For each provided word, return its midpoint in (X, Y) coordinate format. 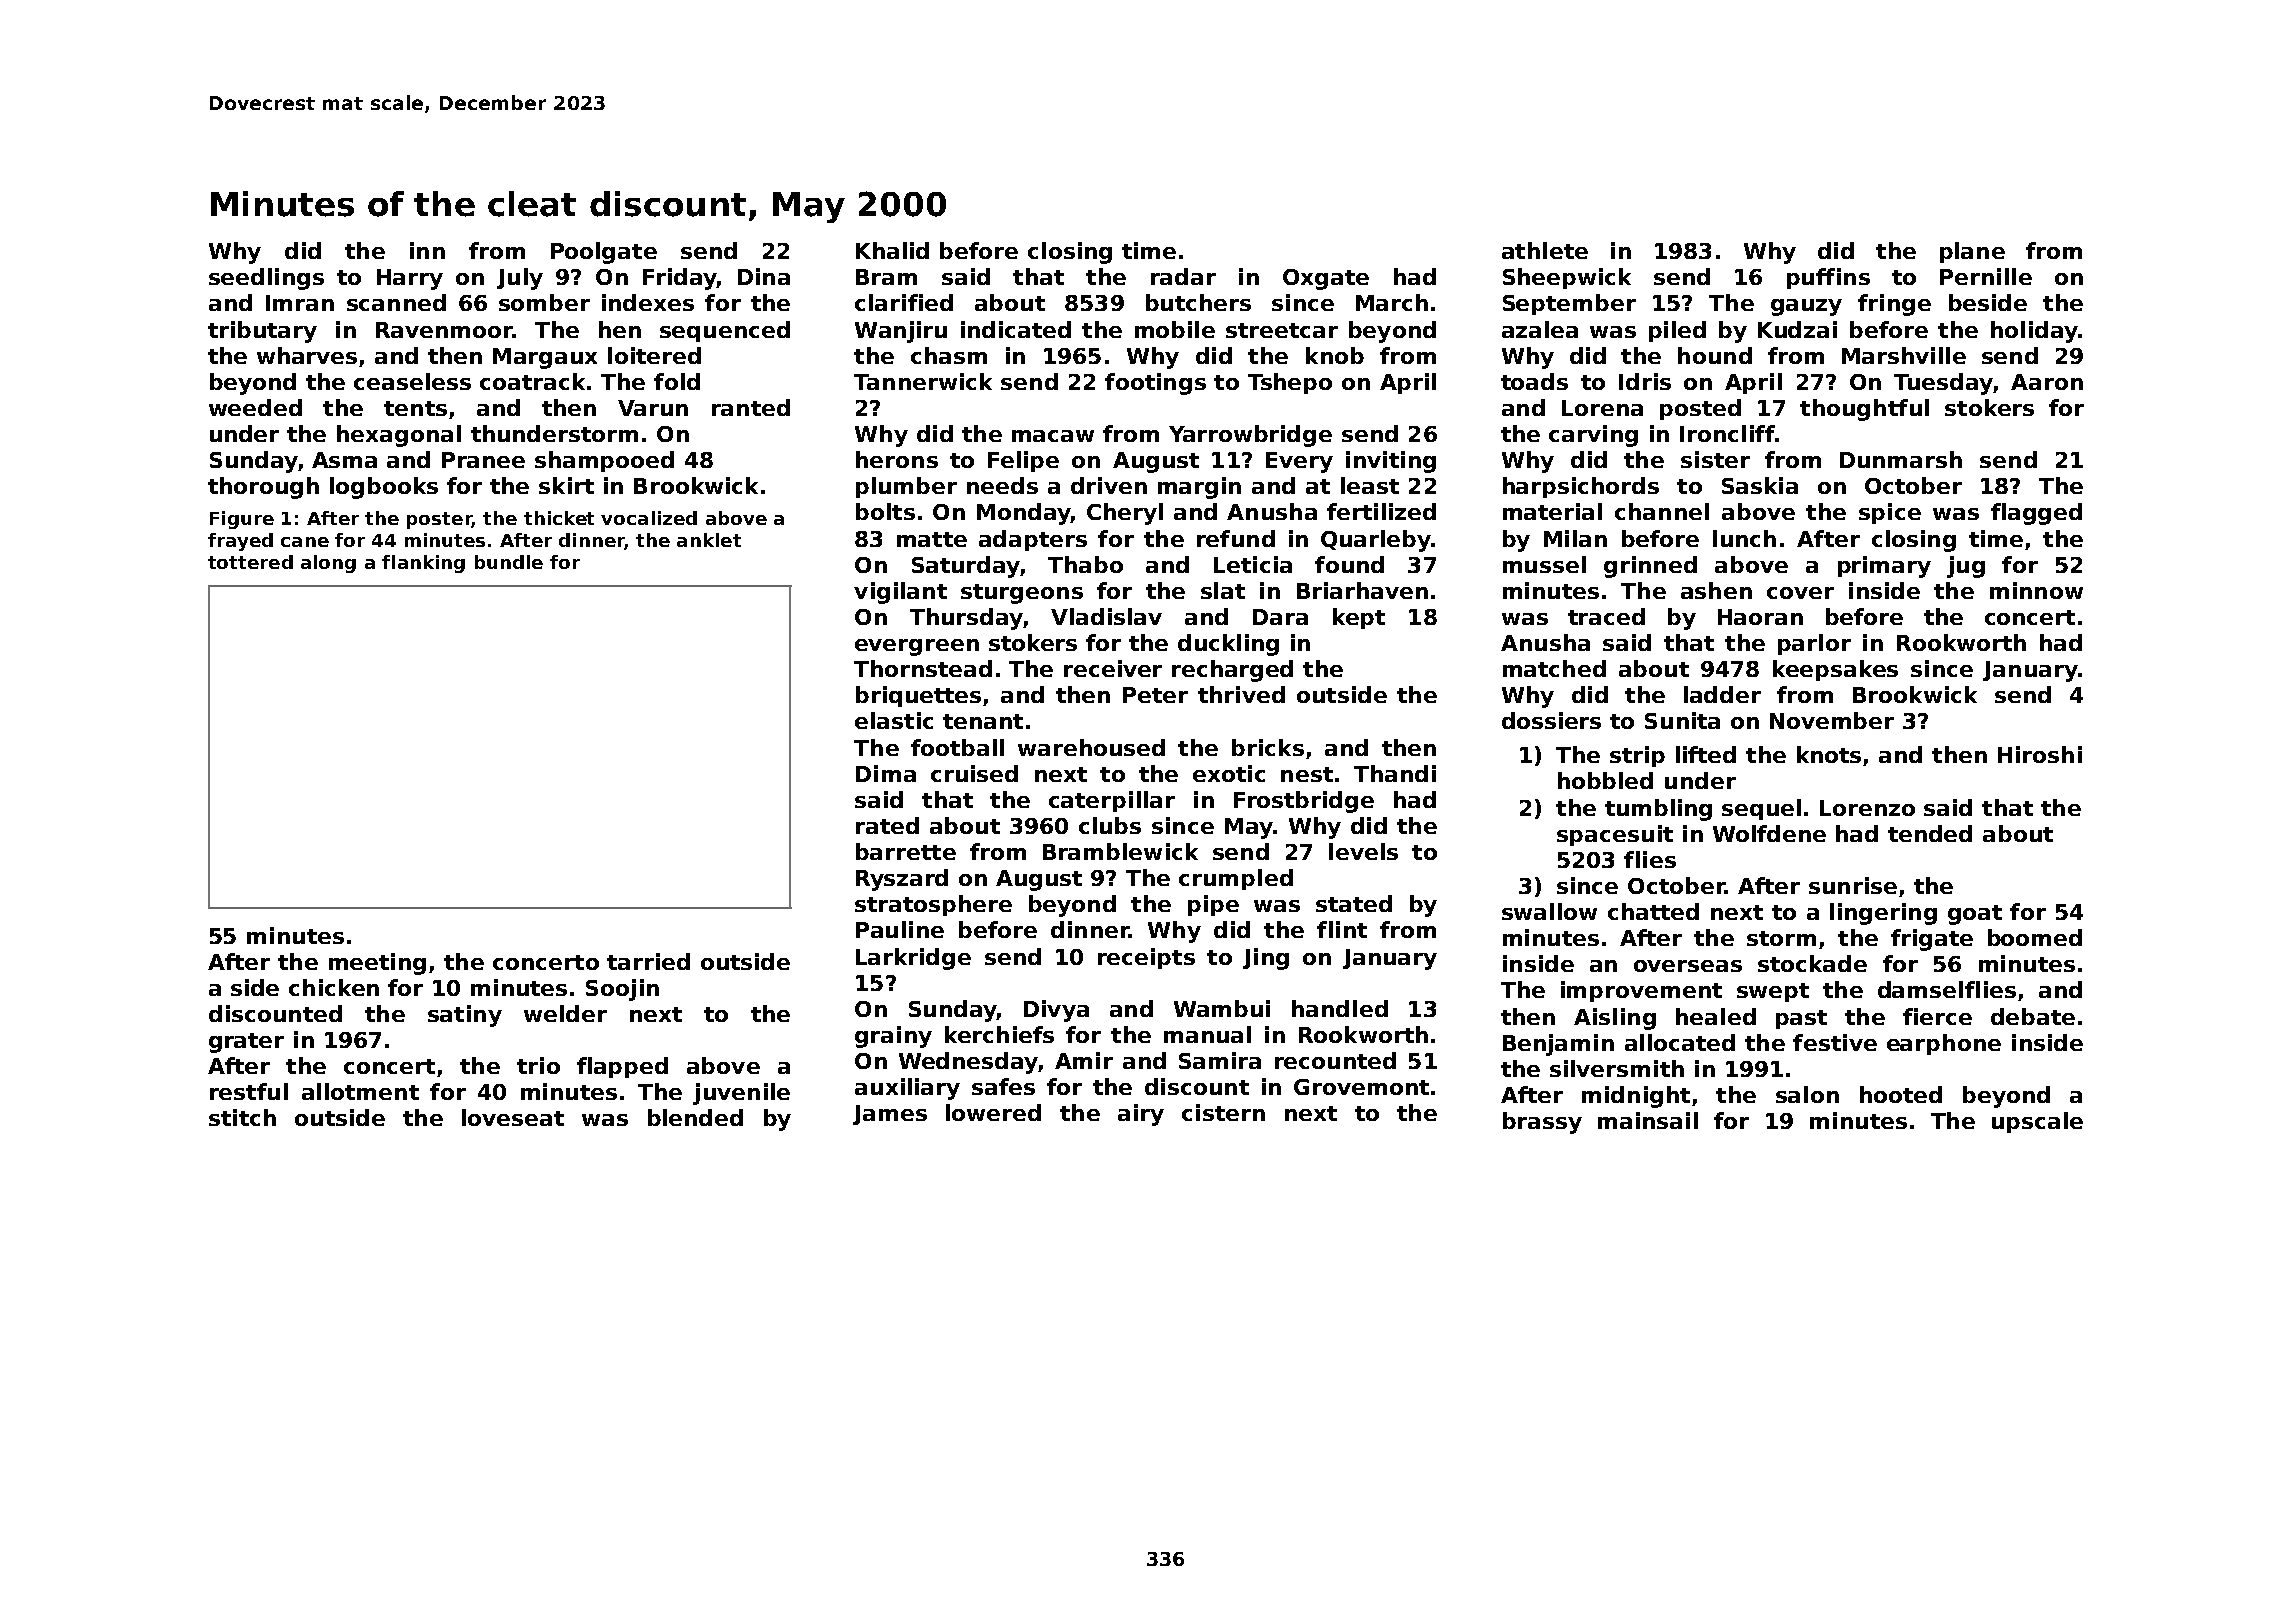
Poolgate (604, 253)
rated (887, 825)
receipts (1146, 958)
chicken (334, 987)
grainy (893, 1037)
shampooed (604, 461)
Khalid (892, 250)
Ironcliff (1727, 433)
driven (1109, 485)
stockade (1812, 963)
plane (1972, 252)
